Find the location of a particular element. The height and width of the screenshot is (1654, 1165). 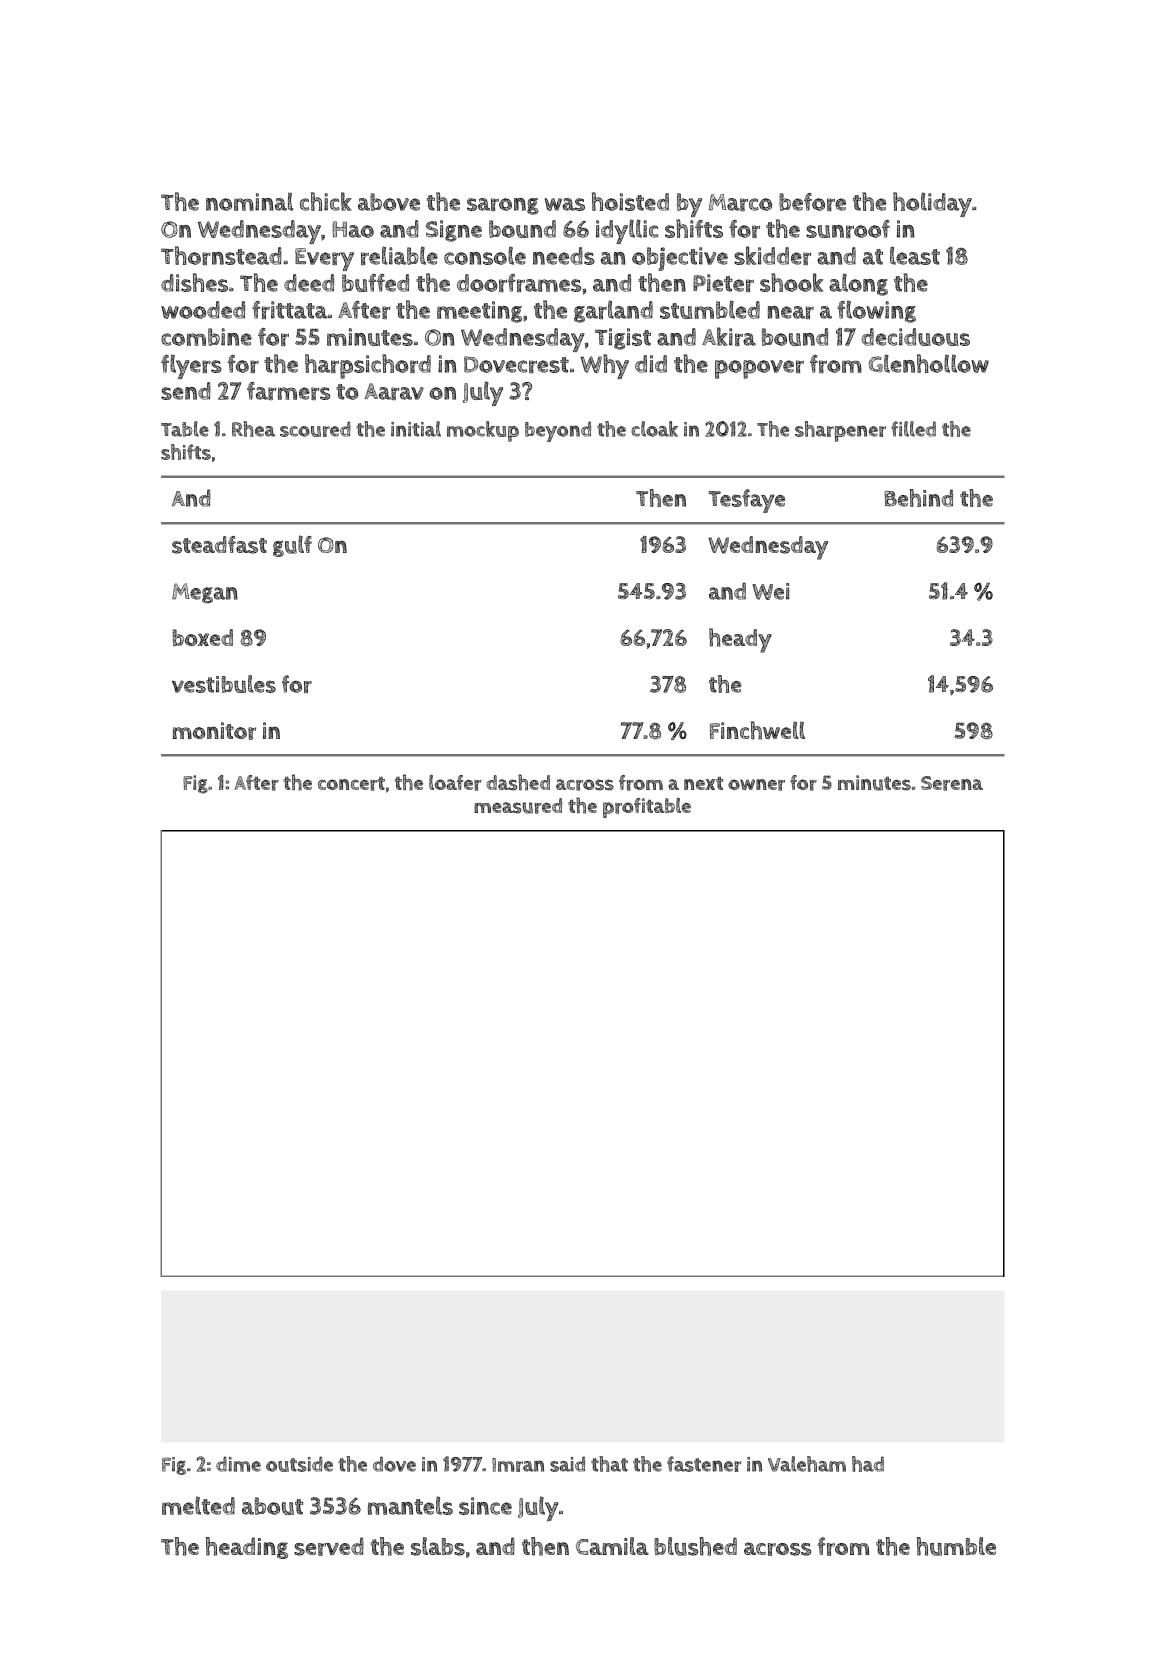

next is located at coordinates (703, 783).
